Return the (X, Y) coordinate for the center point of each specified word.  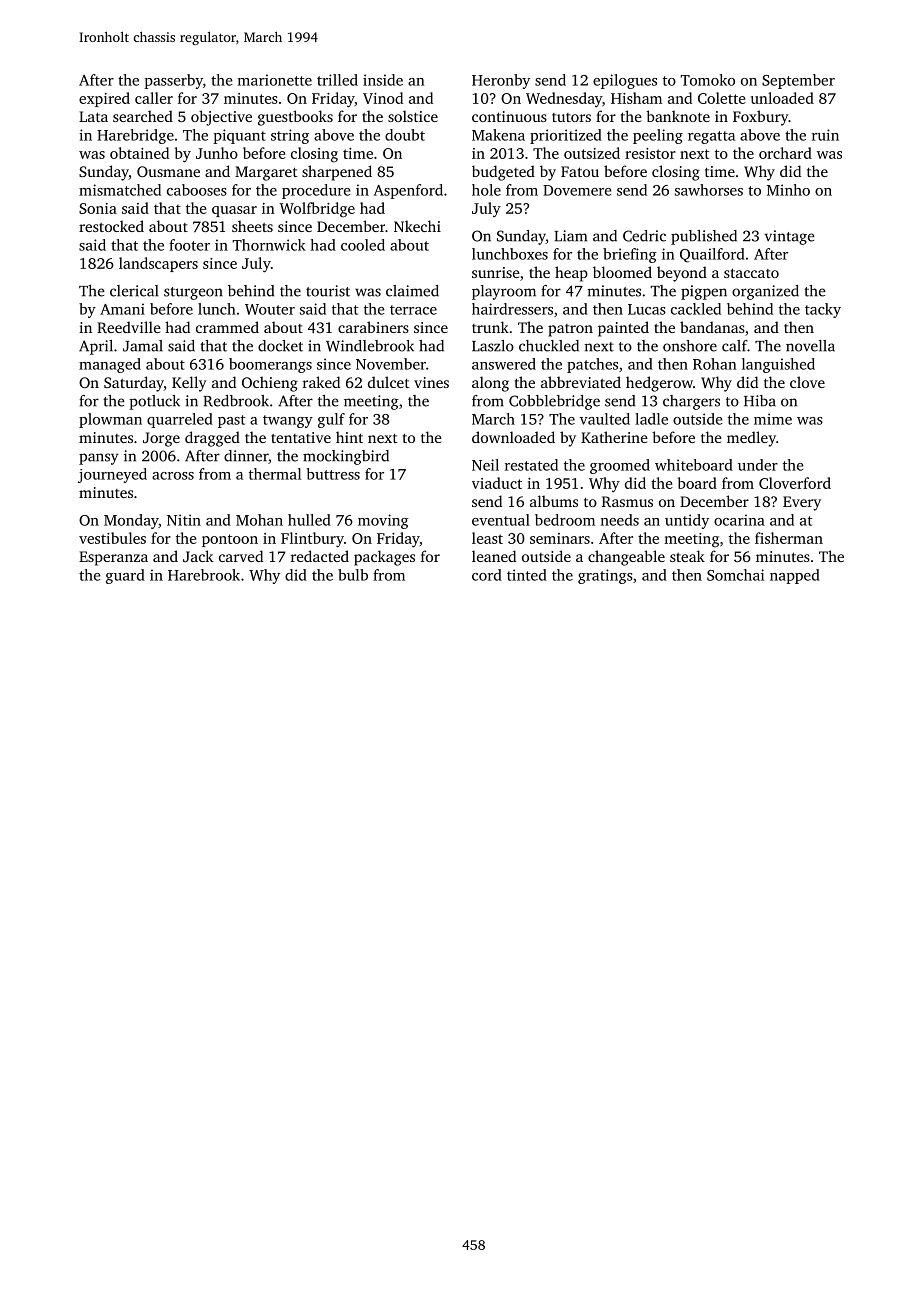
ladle (651, 419)
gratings (605, 576)
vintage (790, 237)
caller (154, 98)
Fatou (580, 171)
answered (504, 364)
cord (487, 575)
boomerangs (270, 365)
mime (773, 419)
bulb (353, 575)
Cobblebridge (554, 402)
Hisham (636, 98)
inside (383, 80)
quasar (234, 211)
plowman (110, 420)
